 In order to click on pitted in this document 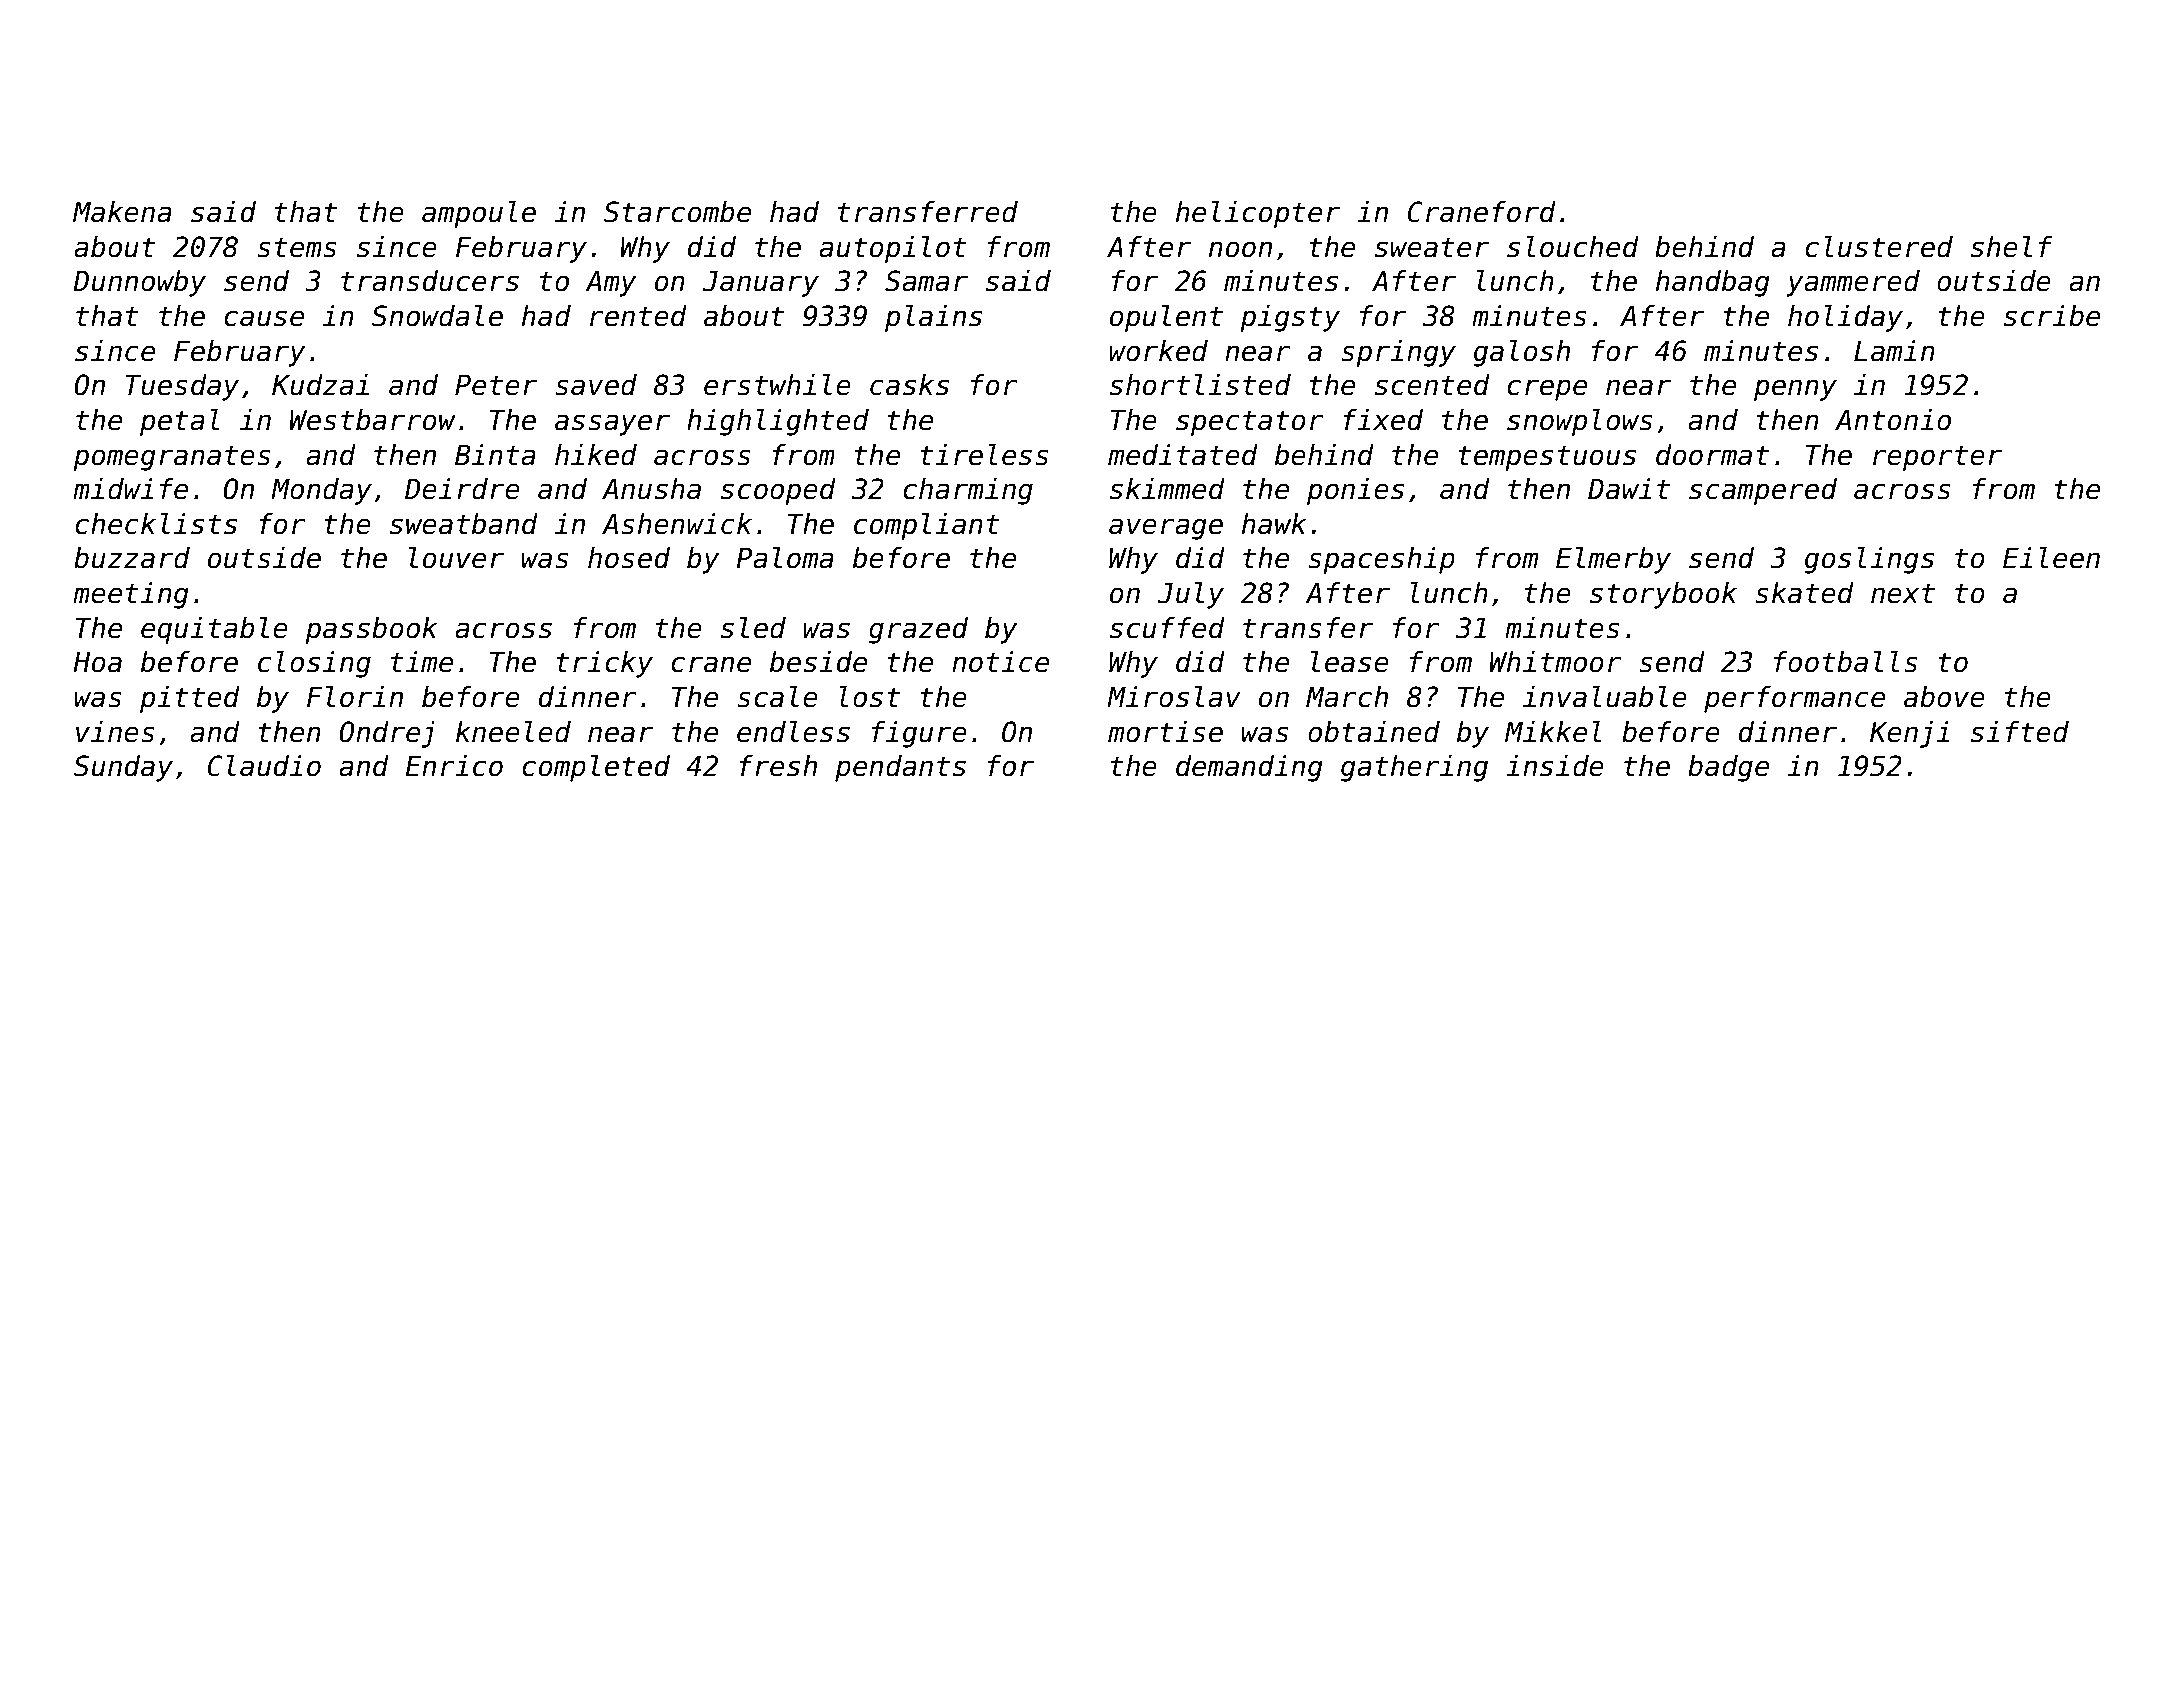, I will do `click(190, 699)`.
